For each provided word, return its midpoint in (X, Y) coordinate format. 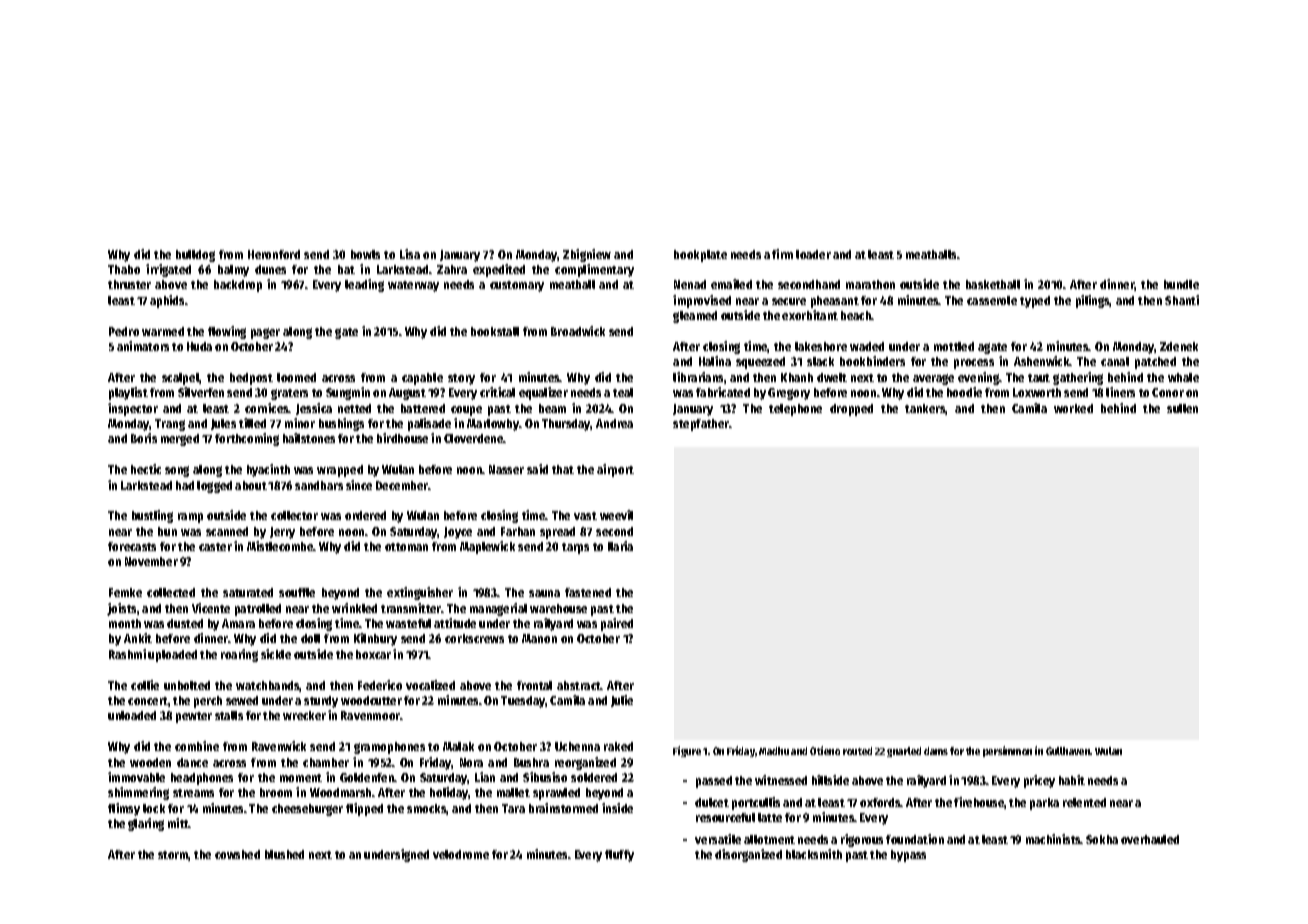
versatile (718, 839)
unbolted (187, 685)
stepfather (701, 425)
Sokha (1102, 839)
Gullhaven (1068, 751)
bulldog (195, 256)
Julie (622, 701)
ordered (365, 515)
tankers (925, 409)
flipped (364, 809)
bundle (1181, 284)
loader (813, 254)
